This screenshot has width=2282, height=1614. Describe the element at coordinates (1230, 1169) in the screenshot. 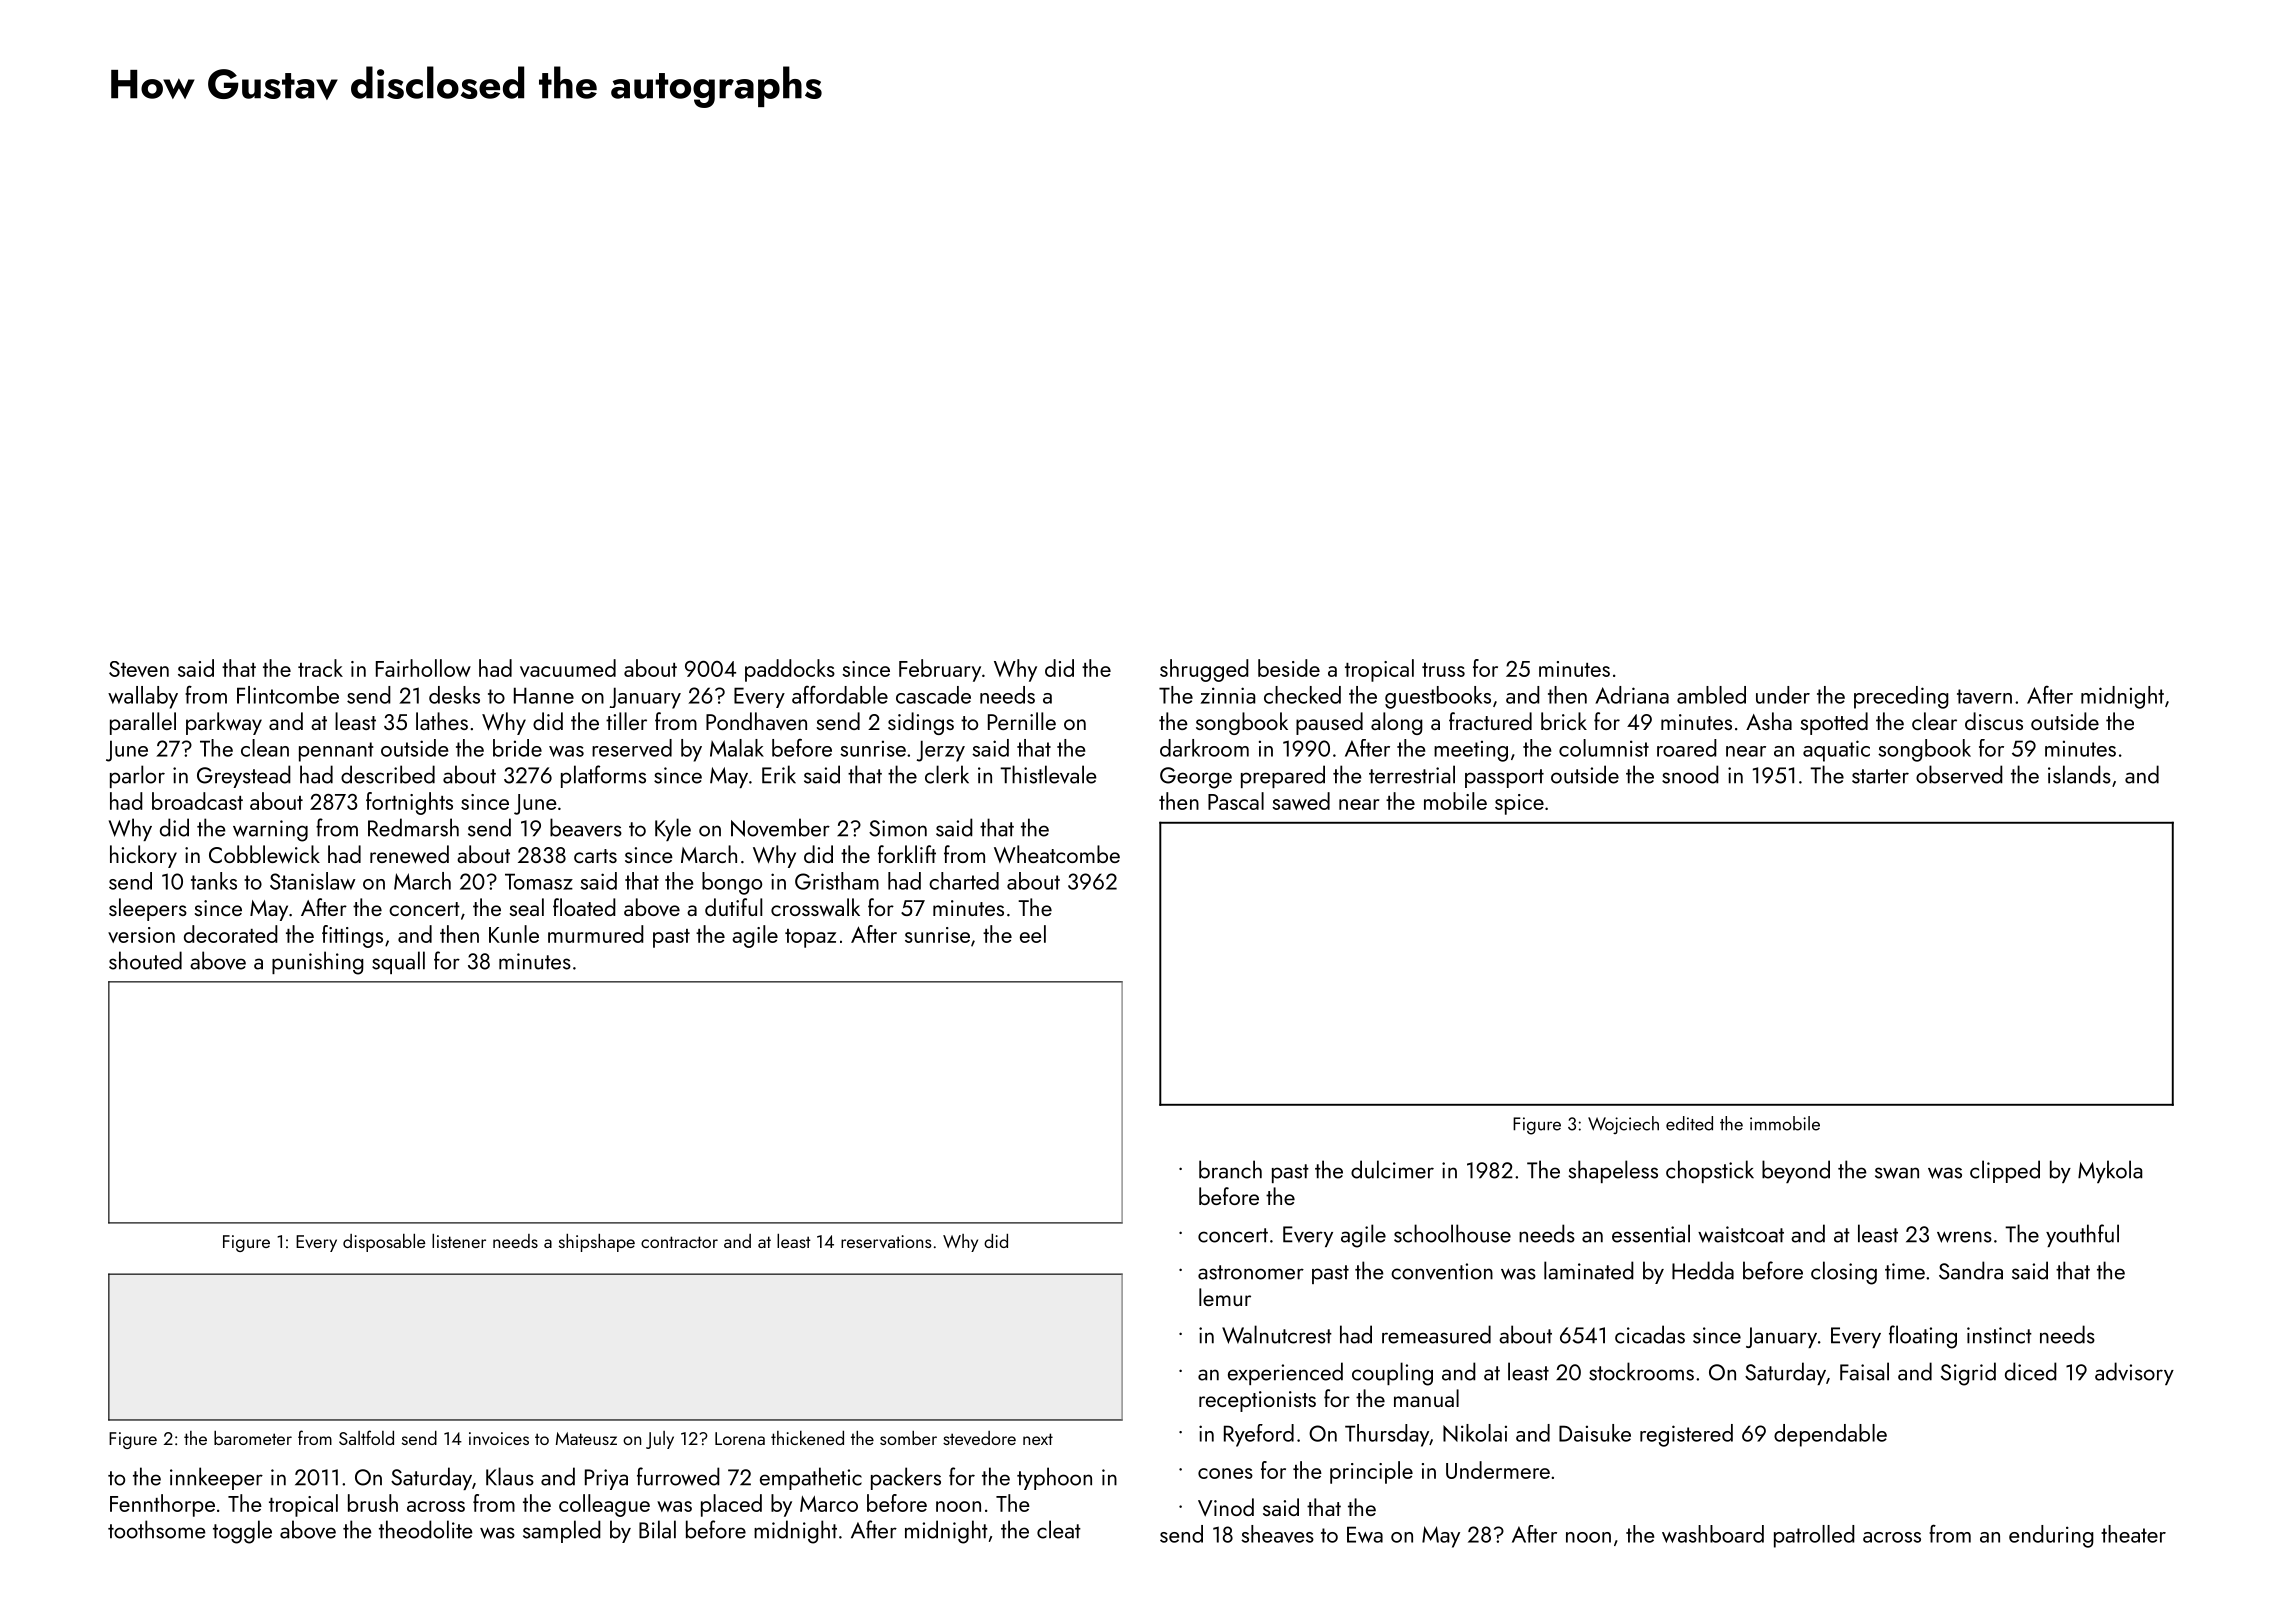

I see `branch` at that location.
